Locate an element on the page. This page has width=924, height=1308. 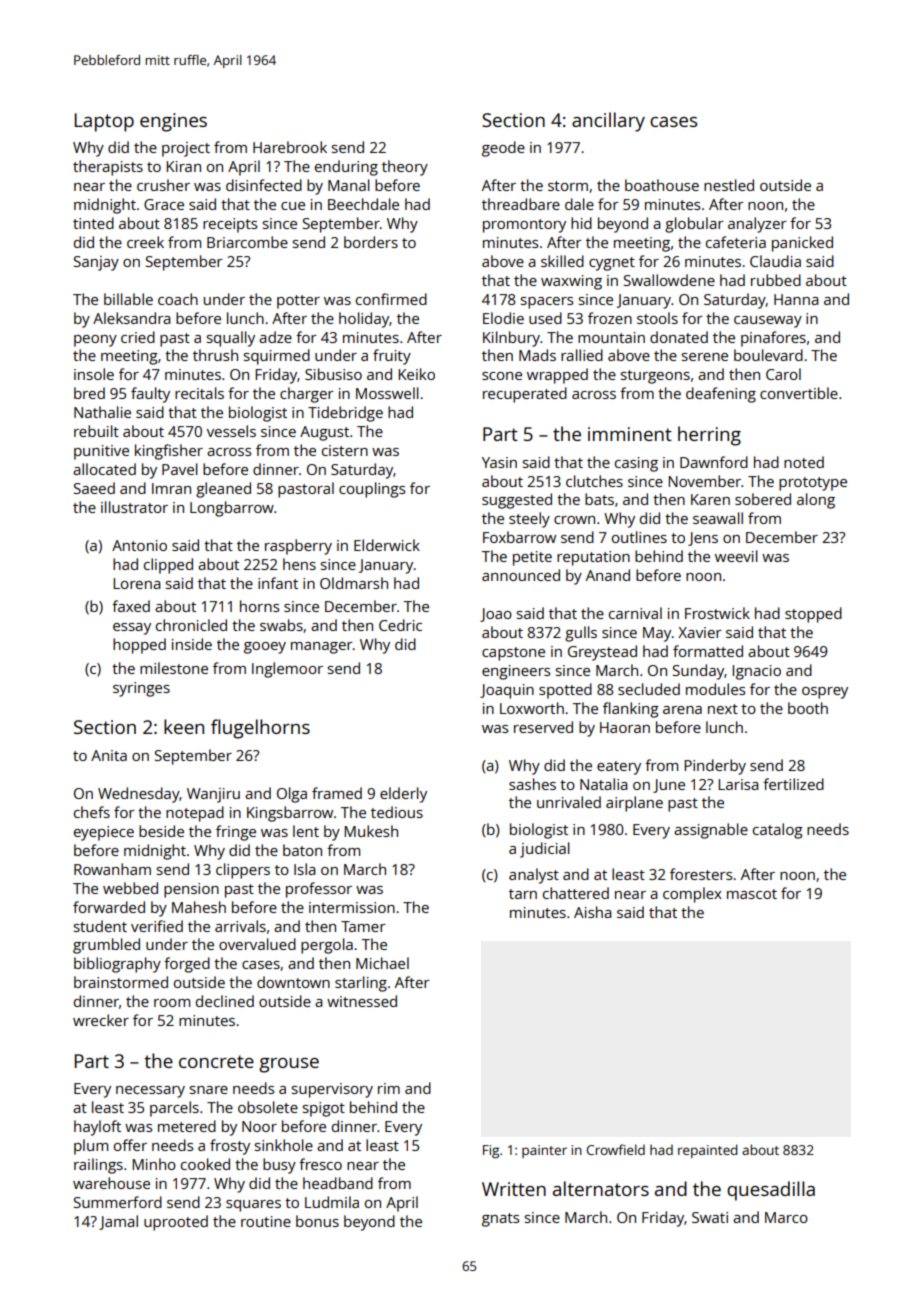
Larisa is located at coordinates (738, 784).
